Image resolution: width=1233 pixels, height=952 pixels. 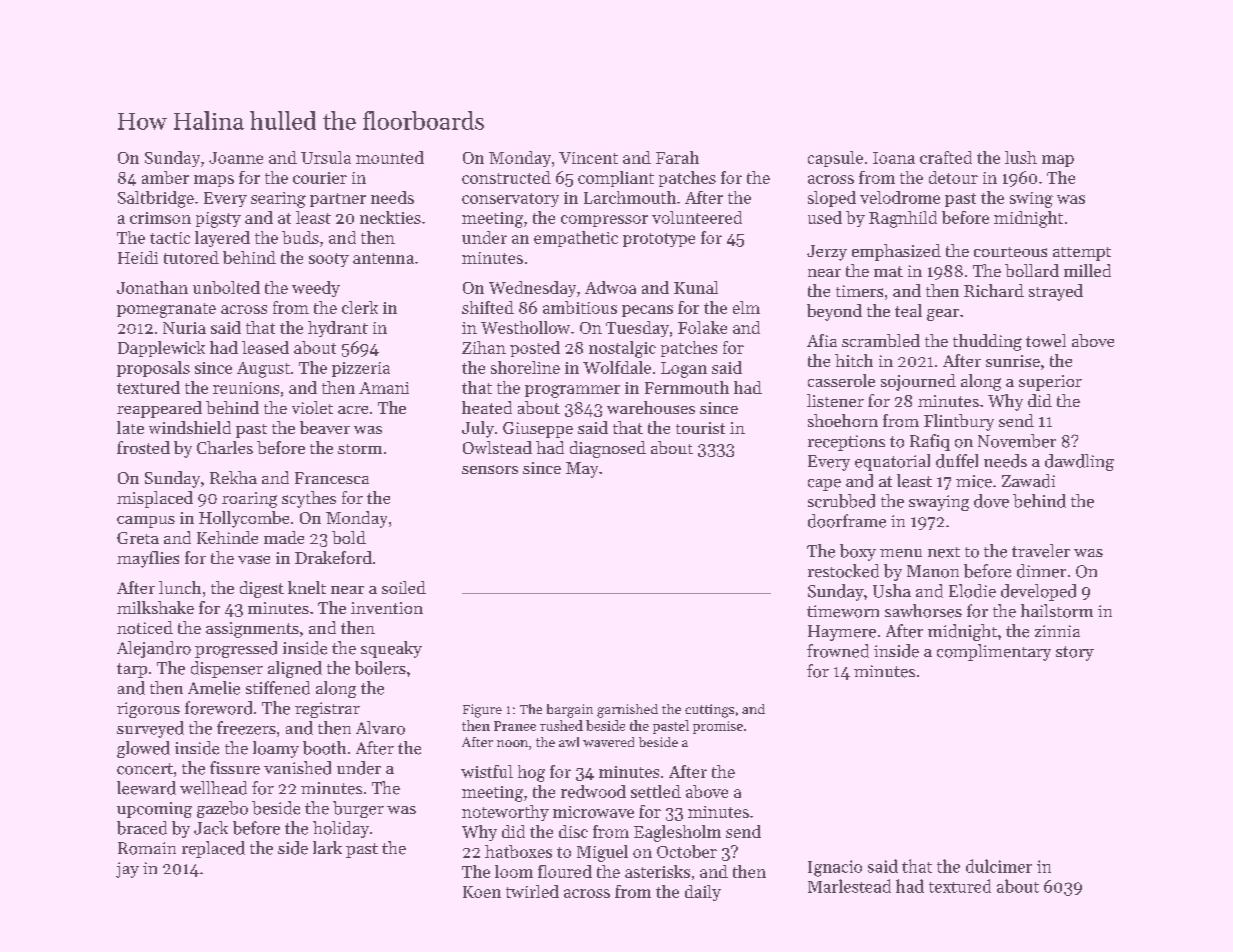 What do you see at coordinates (702, 327) in the screenshot?
I see `Folake` at bounding box center [702, 327].
